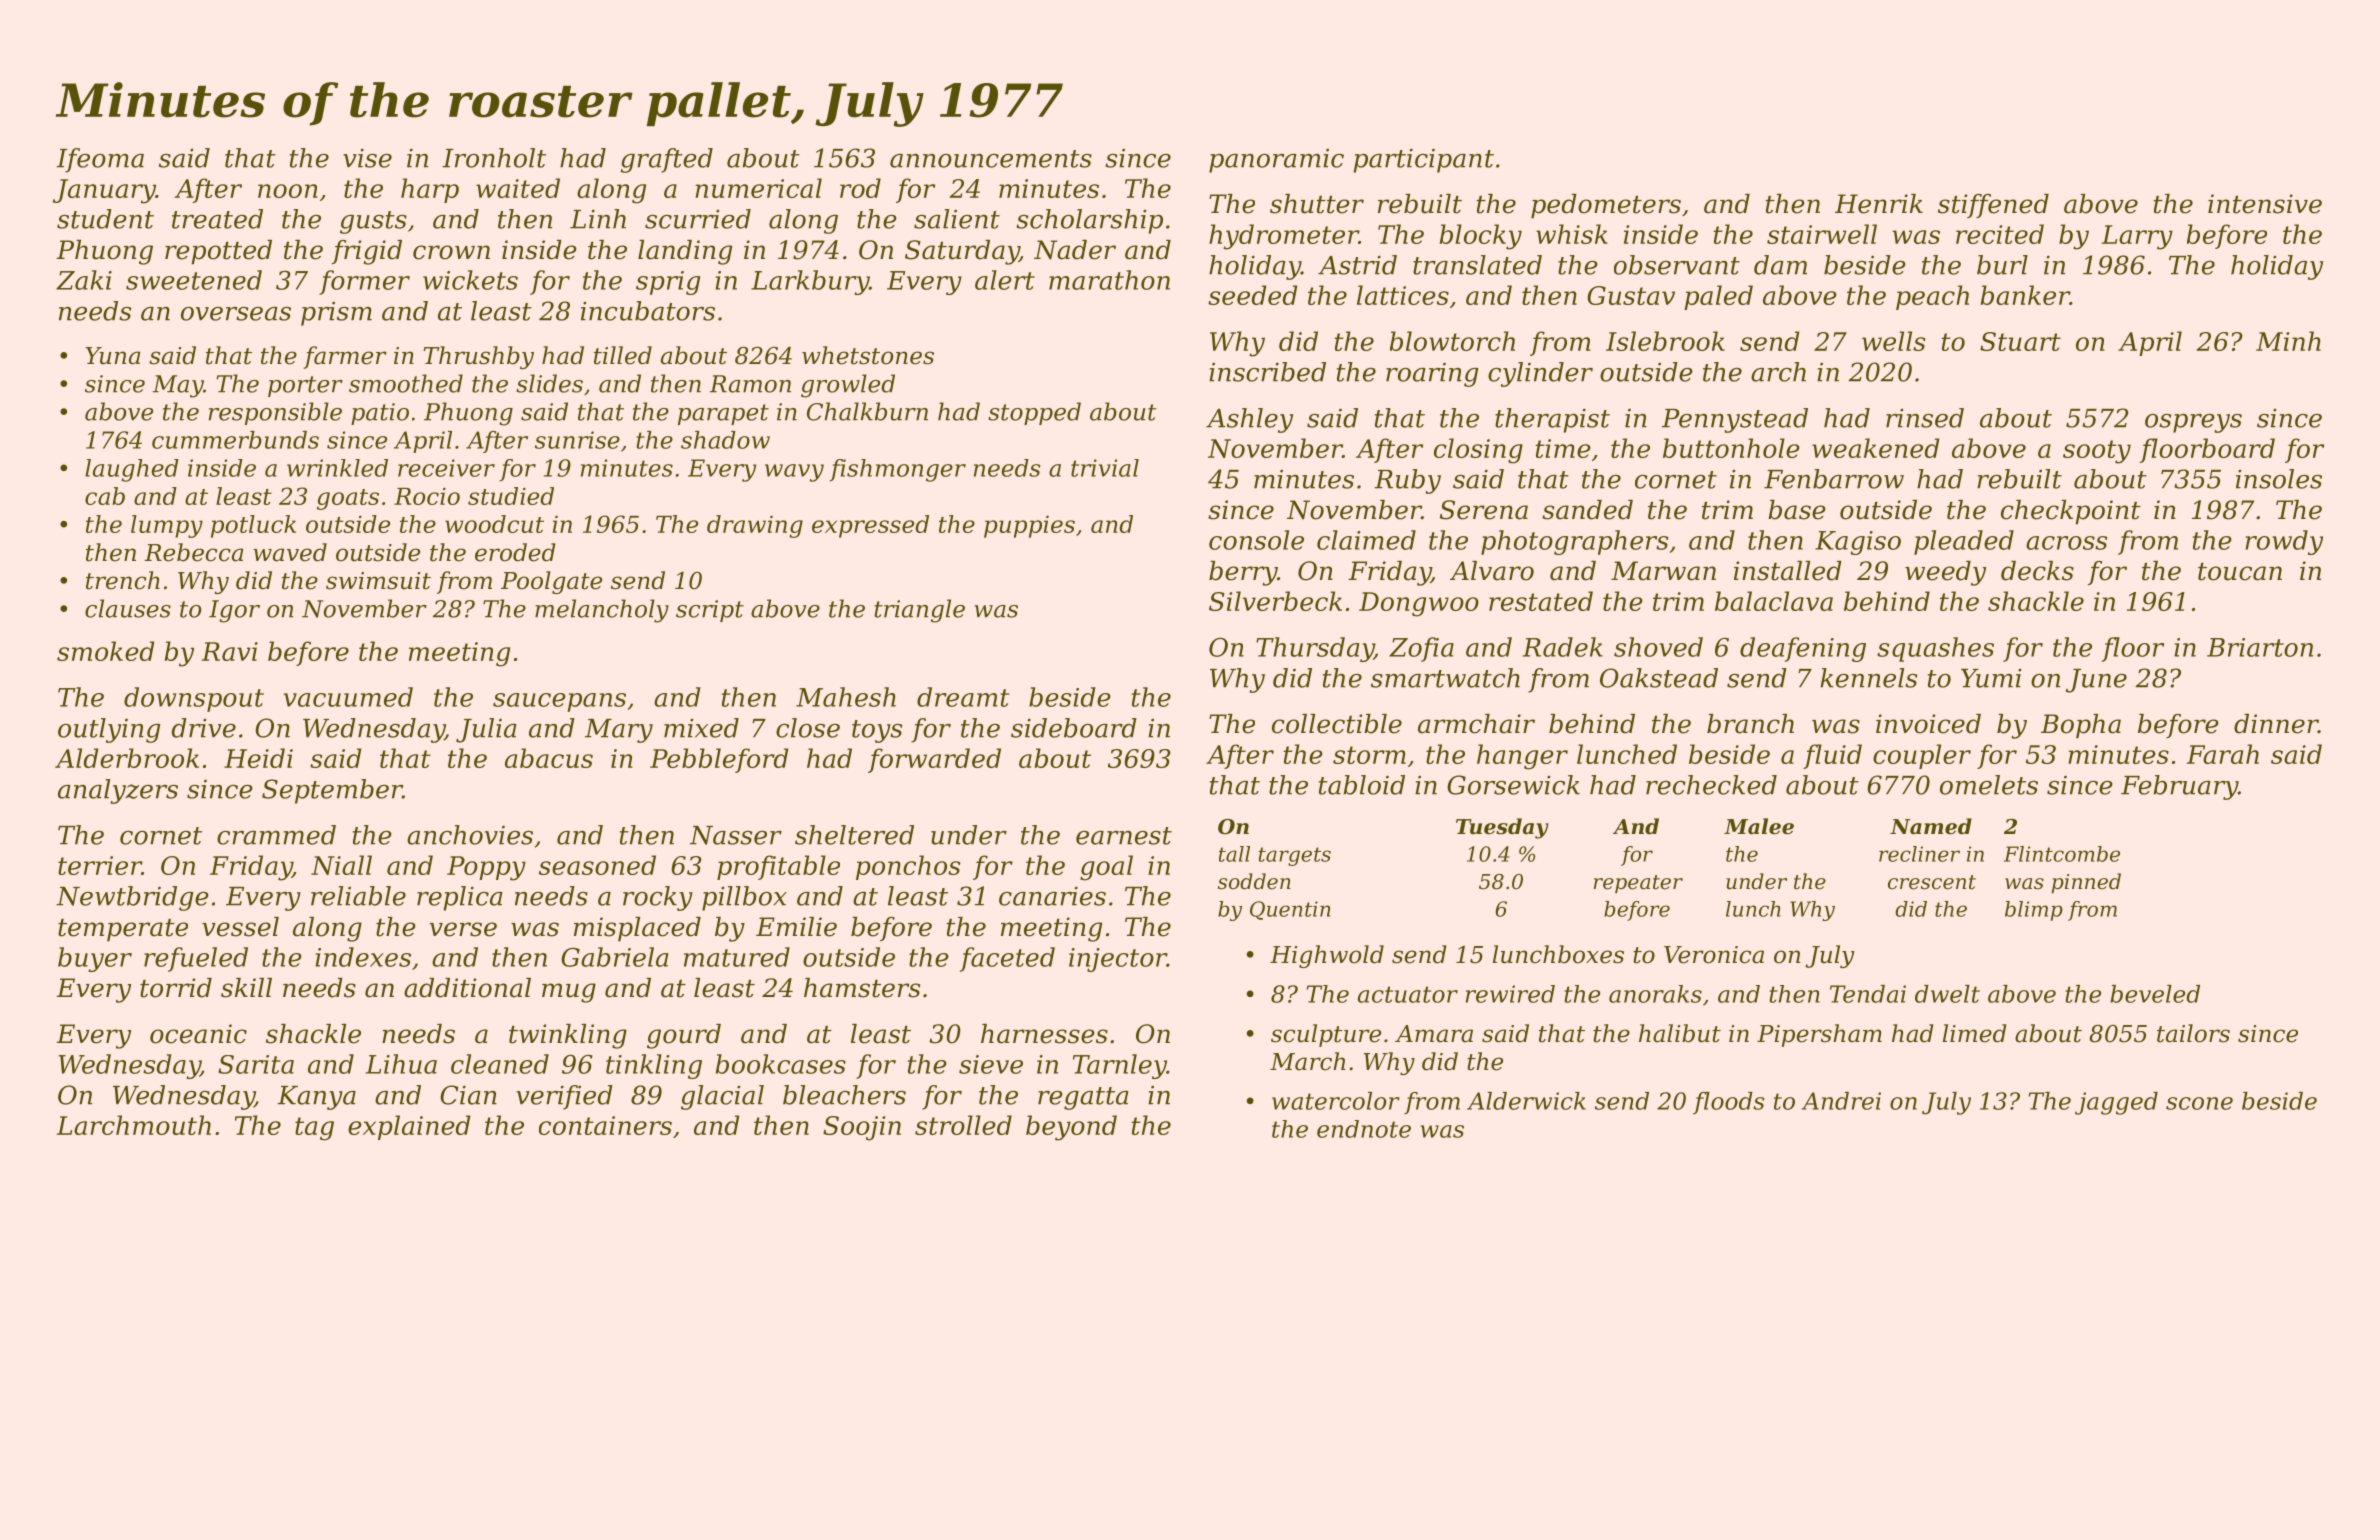  What do you see at coordinates (1803, 649) in the screenshot?
I see `deafening` at bounding box center [1803, 649].
